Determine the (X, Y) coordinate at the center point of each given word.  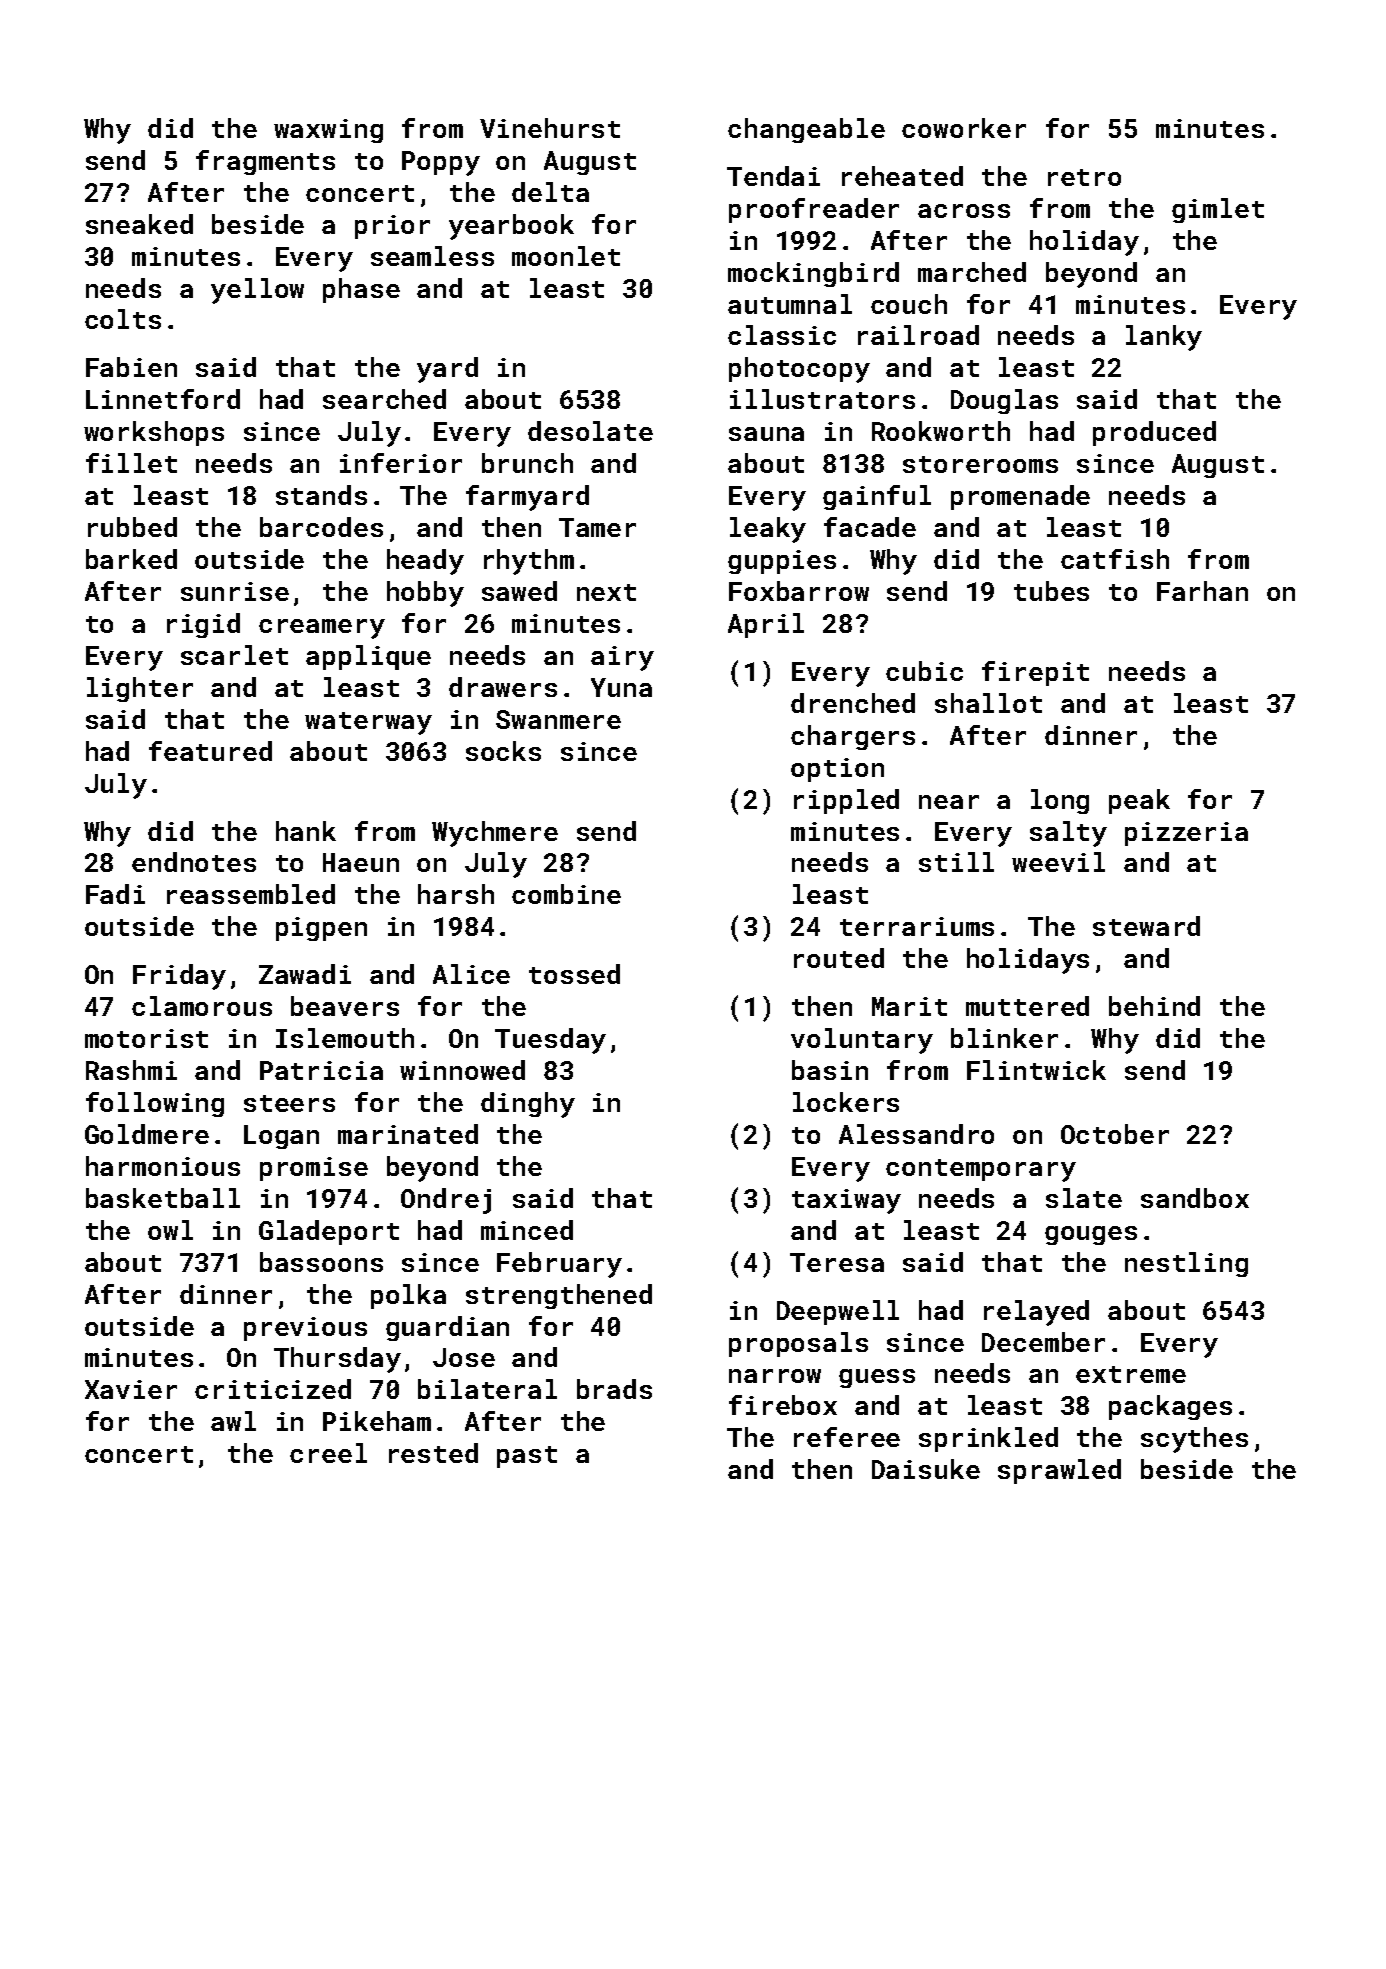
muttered (1027, 1006)
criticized (273, 1389)
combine (566, 894)
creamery (322, 629)
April (766, 625)
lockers (846, 1102)
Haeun (361, 862)
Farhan (1202, 591)
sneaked (139, 224)
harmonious (163, 1166)
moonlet (566, 256)
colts (123, 319)
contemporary (981, 1170)
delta (550, 192)
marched (972, 272)
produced (1154, 433)
